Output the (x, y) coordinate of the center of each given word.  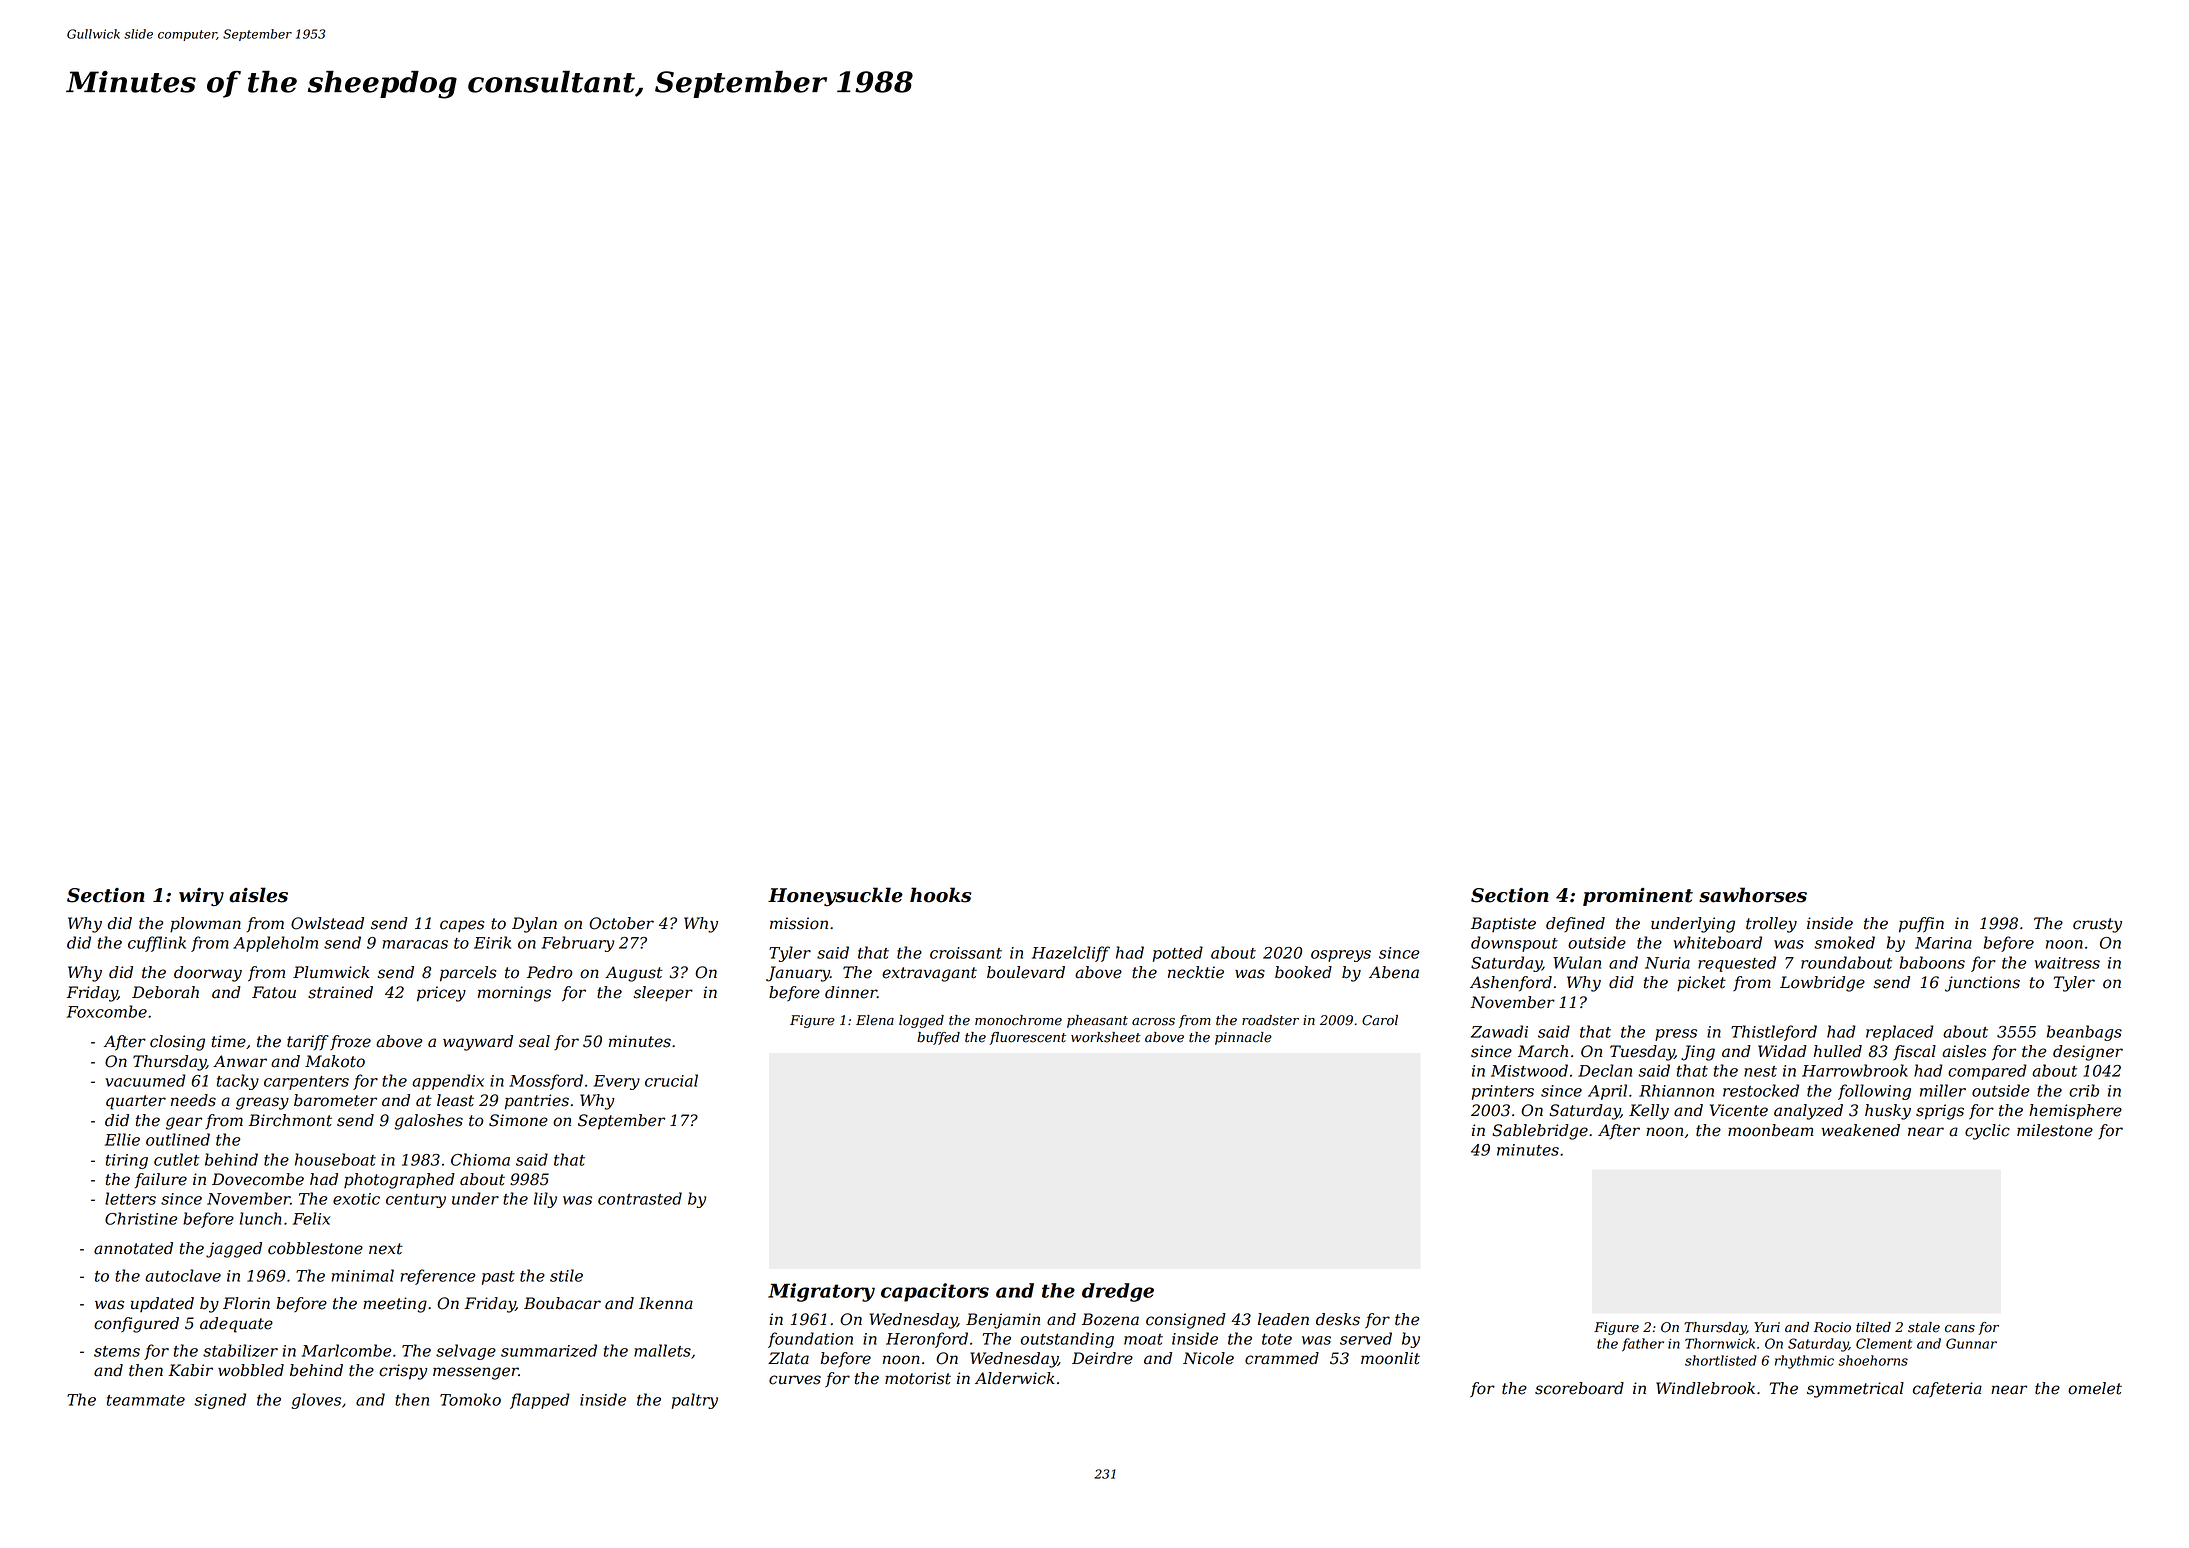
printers (1503, 1092)
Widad (1782, 1051)
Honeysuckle (835, 896)
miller (1943, 1090)
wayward (478, 1043)
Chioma (480, 1159)
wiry (201, 896)
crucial (671, 1080)
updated (162, 1304)
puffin (1921, 925)
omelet (2095, 1388)
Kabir (190, 1370)
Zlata (788, 1358)
